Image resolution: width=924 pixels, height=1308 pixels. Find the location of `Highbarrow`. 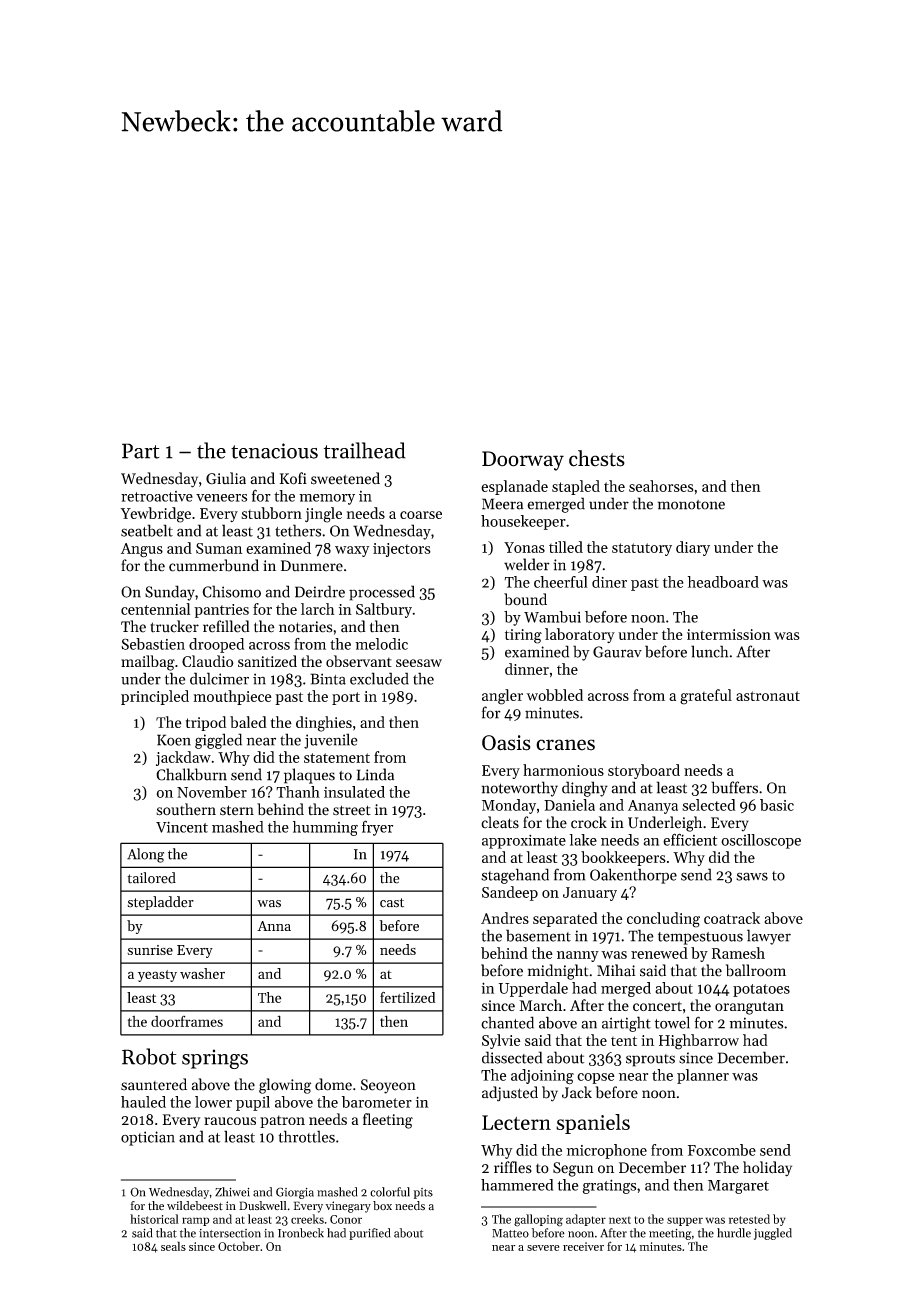

Highbarrow is located at coordinates (699, 1042).
